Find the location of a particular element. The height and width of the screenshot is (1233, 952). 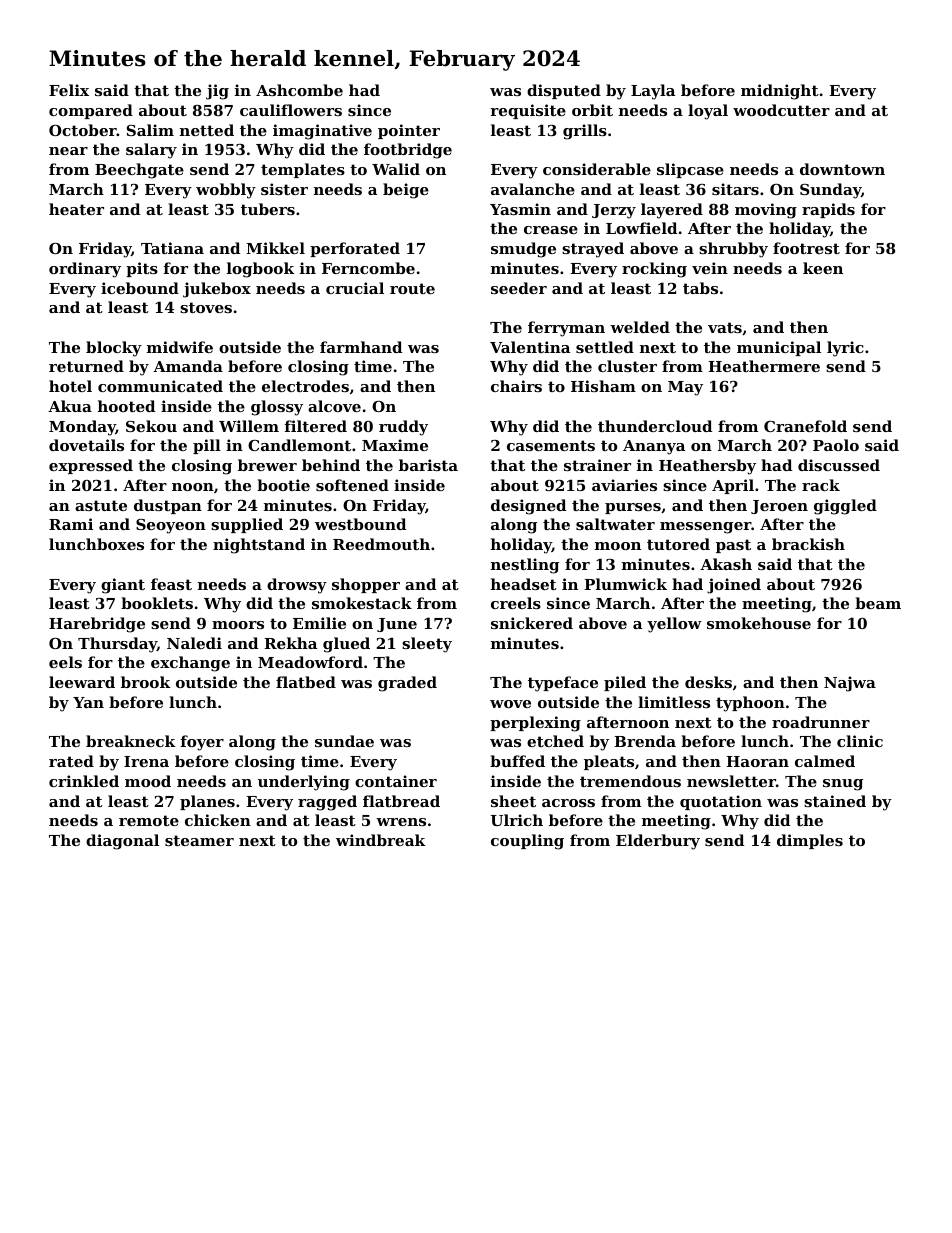

windbreak is located at coordinates (381, 840).
